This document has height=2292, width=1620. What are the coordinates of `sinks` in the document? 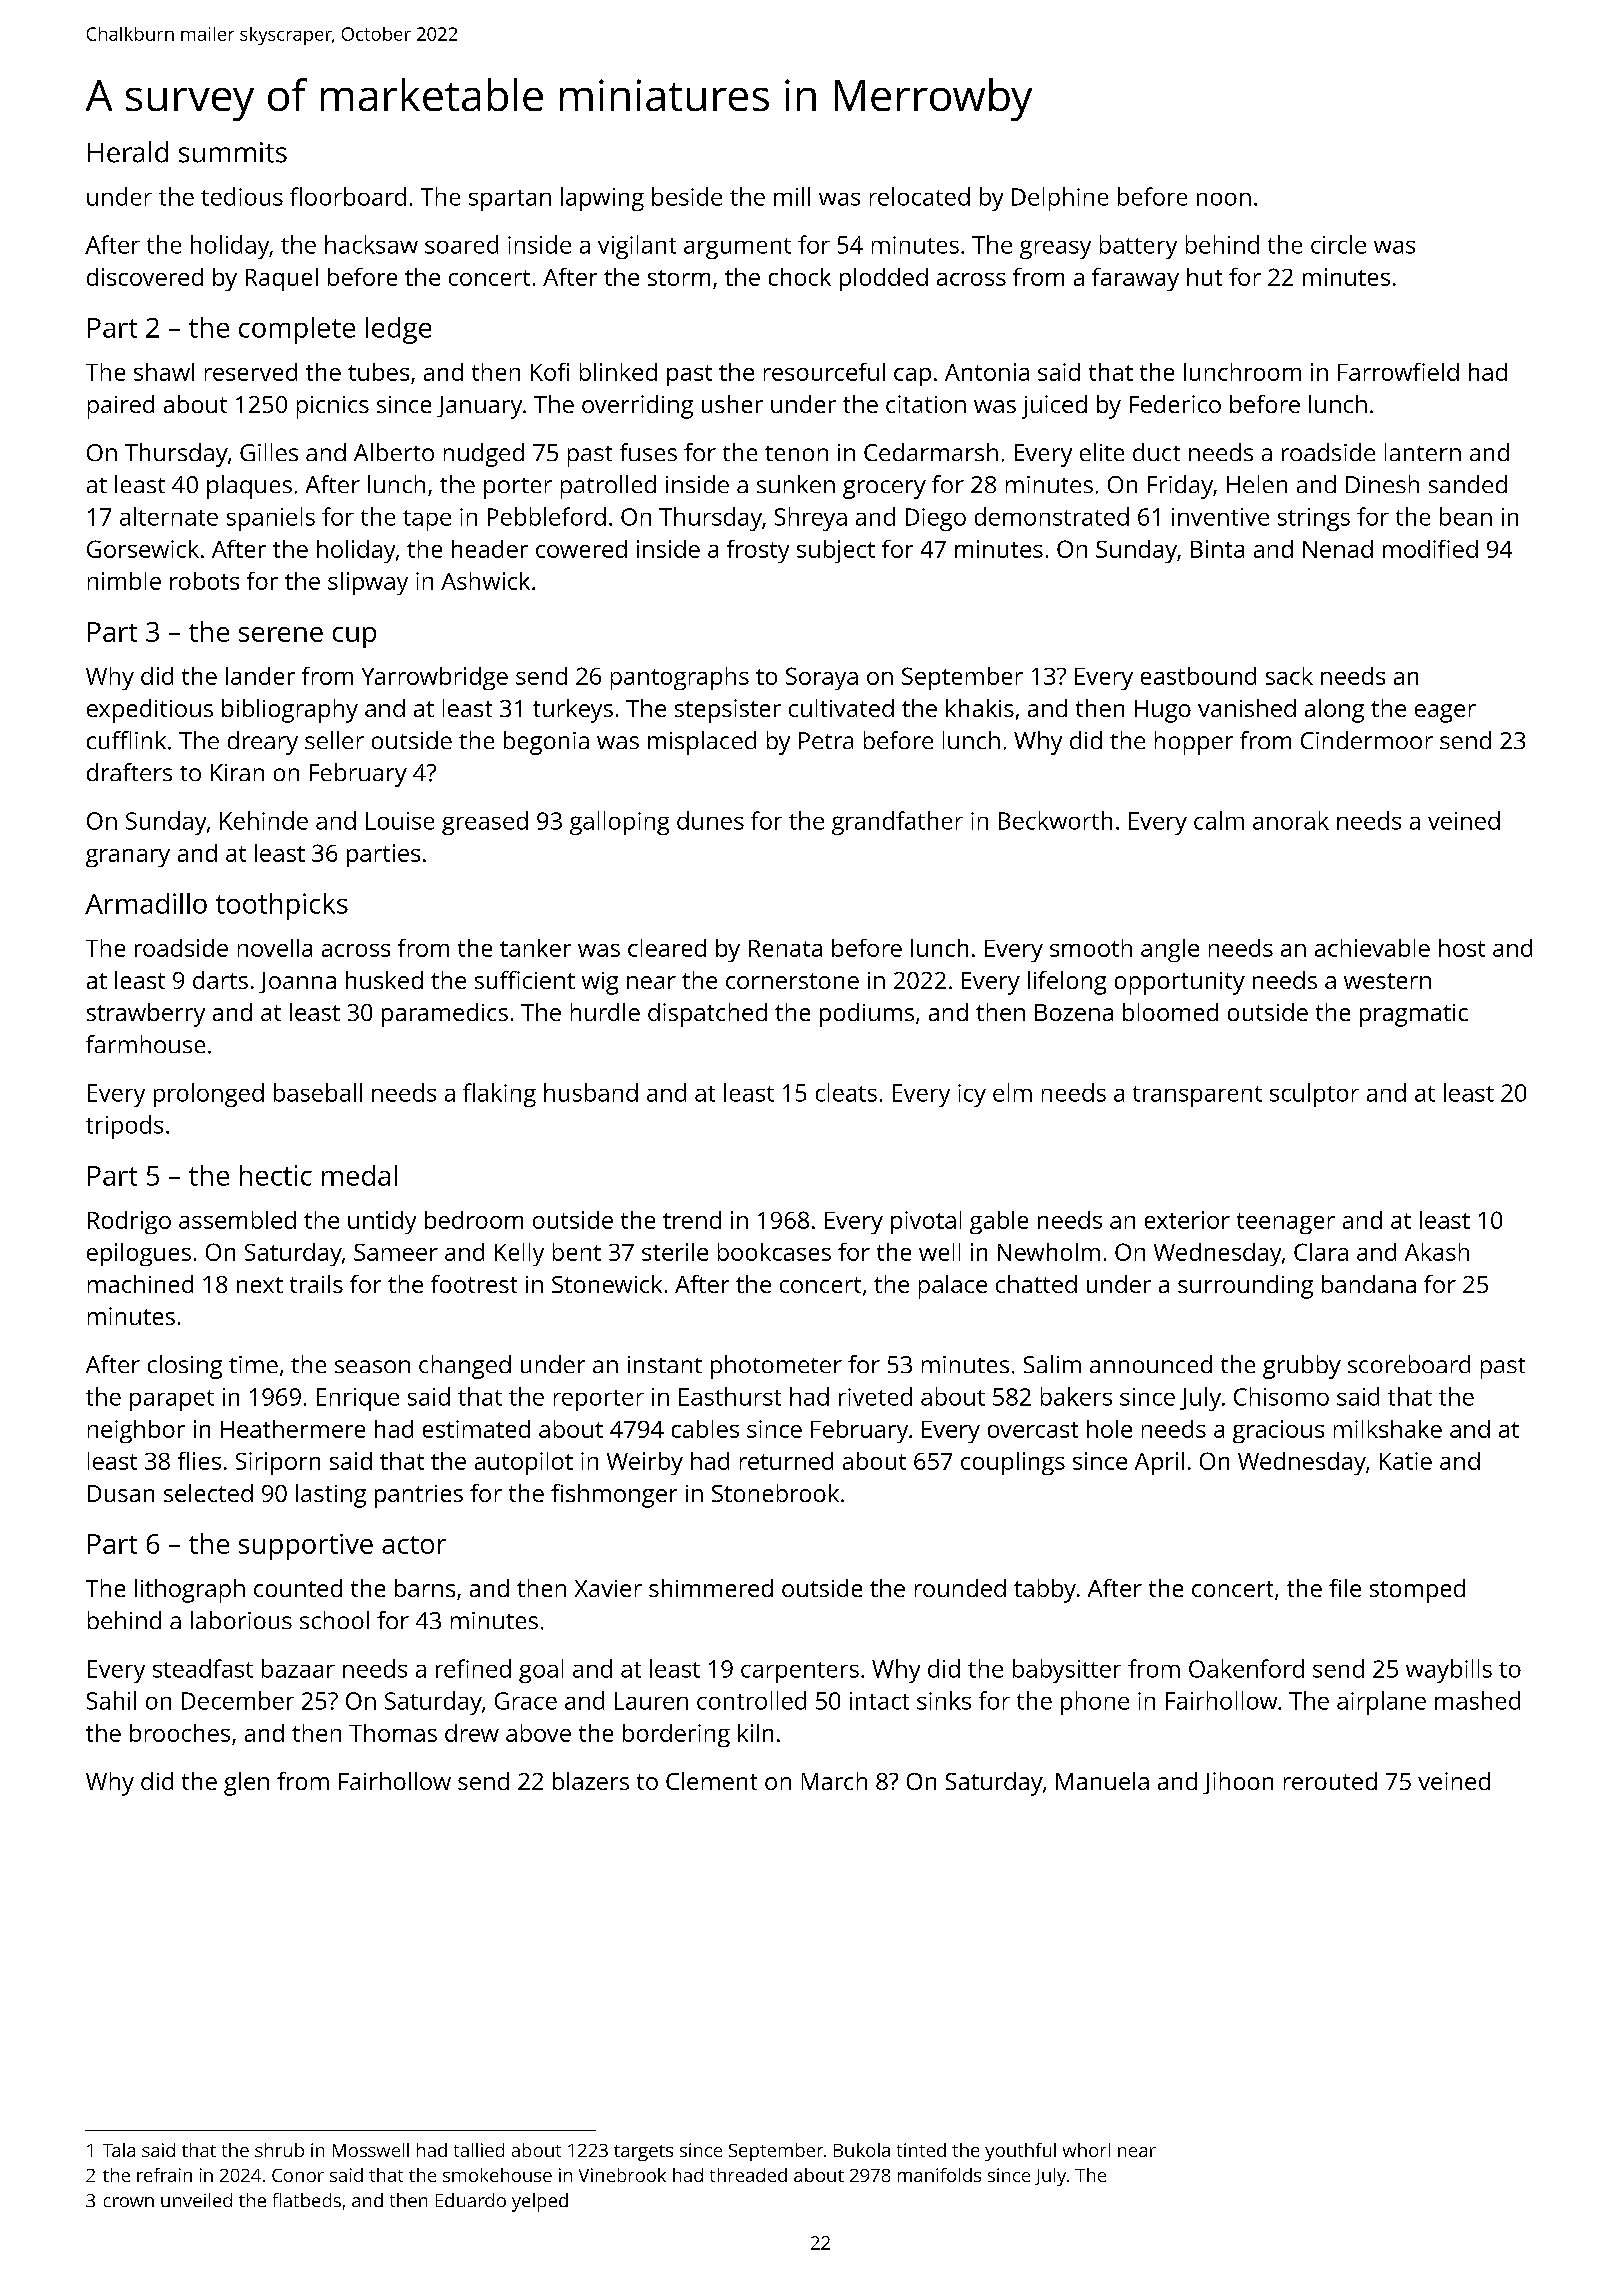 It's located at (944, 1700).
